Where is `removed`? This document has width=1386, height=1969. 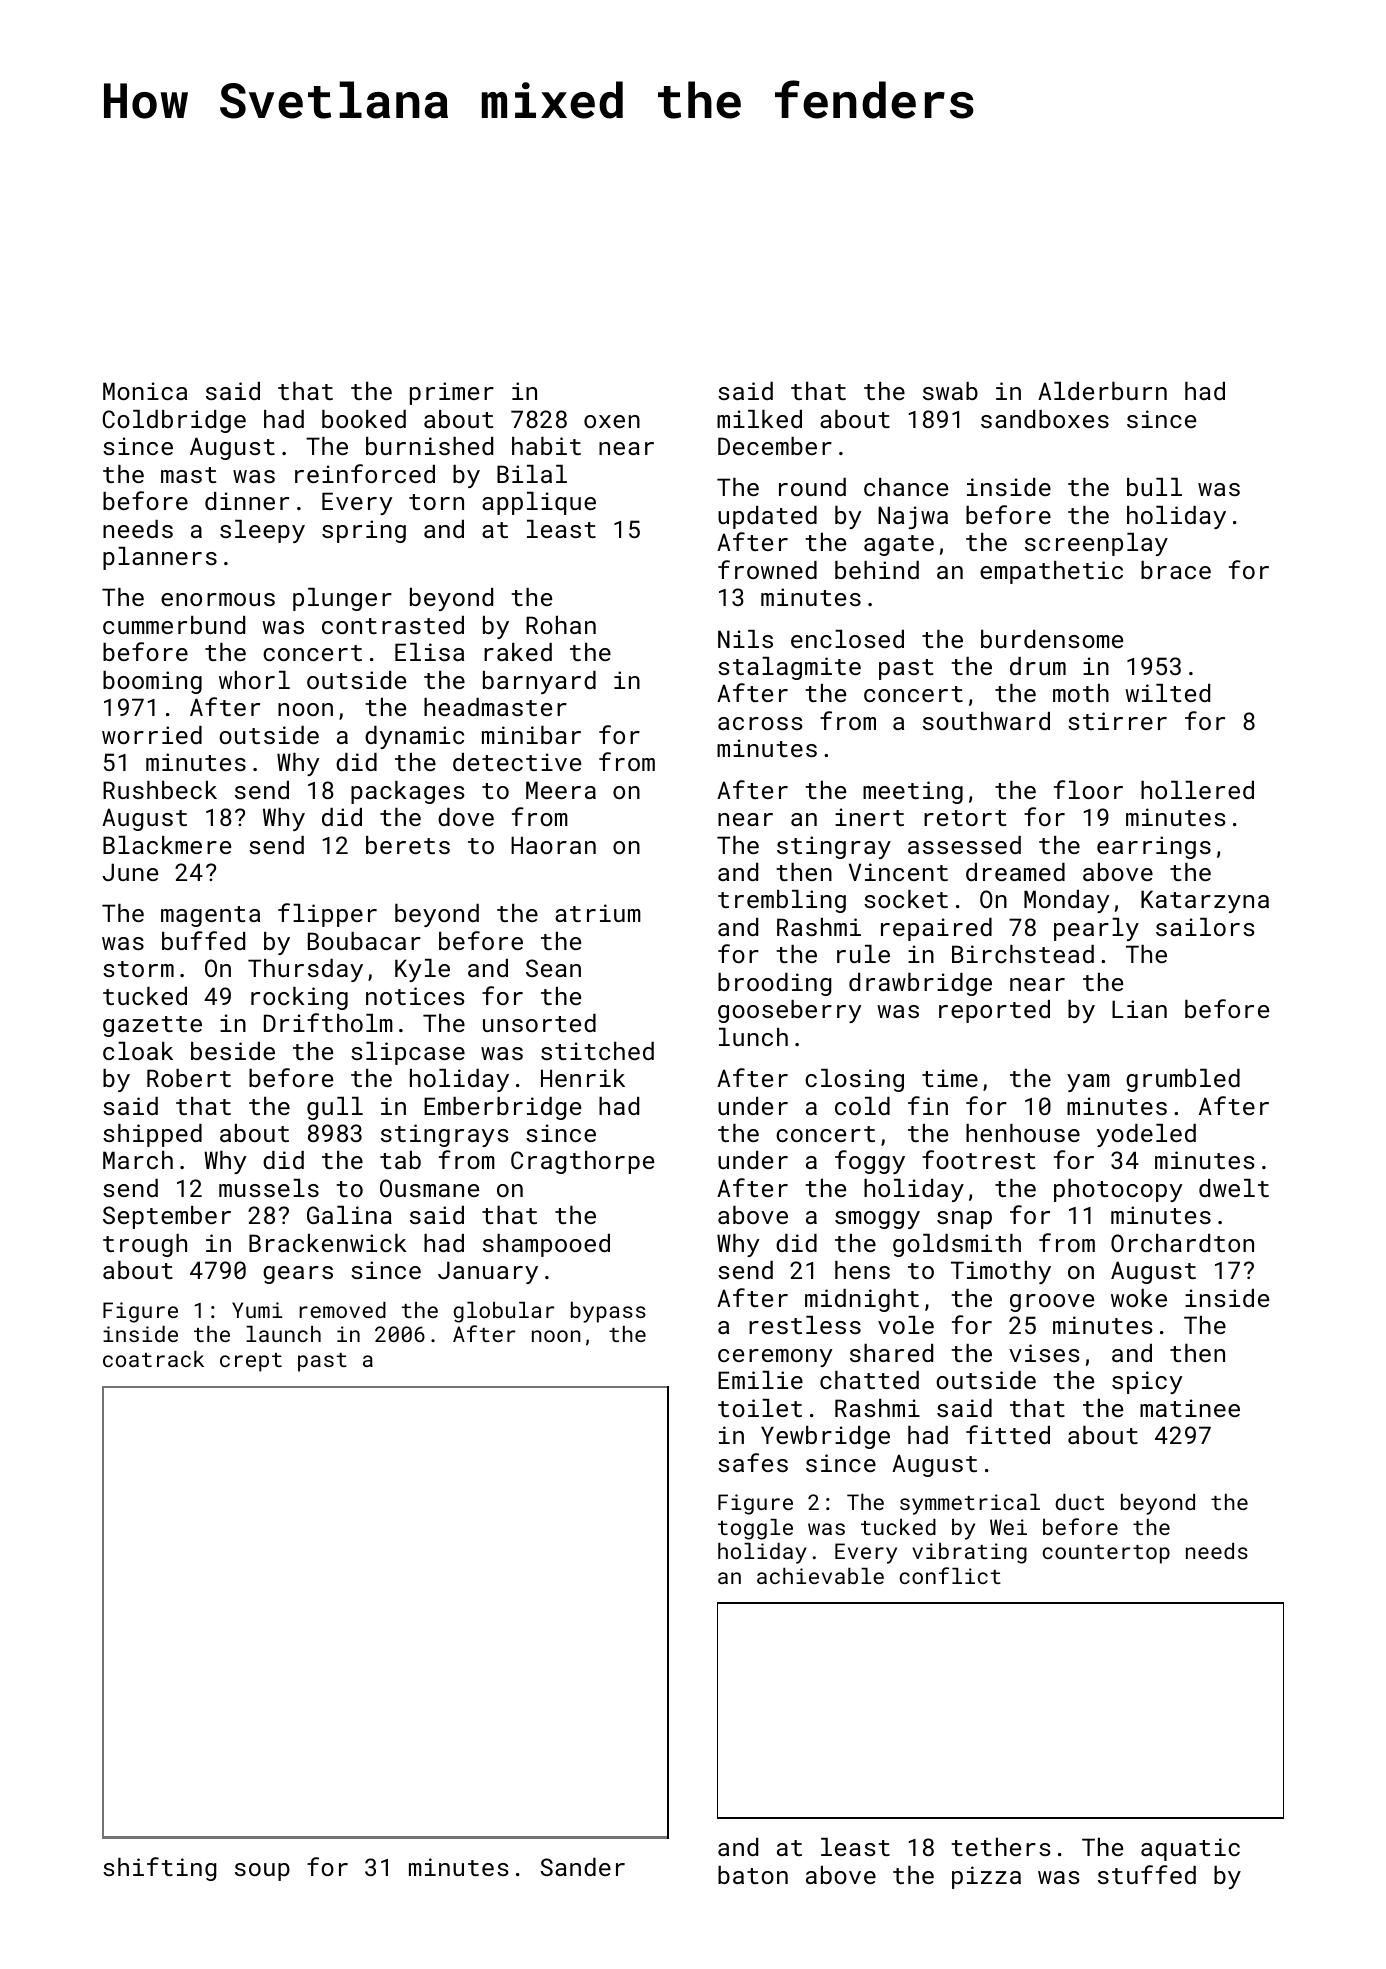 removed is located at coordinates (342, 1310).
